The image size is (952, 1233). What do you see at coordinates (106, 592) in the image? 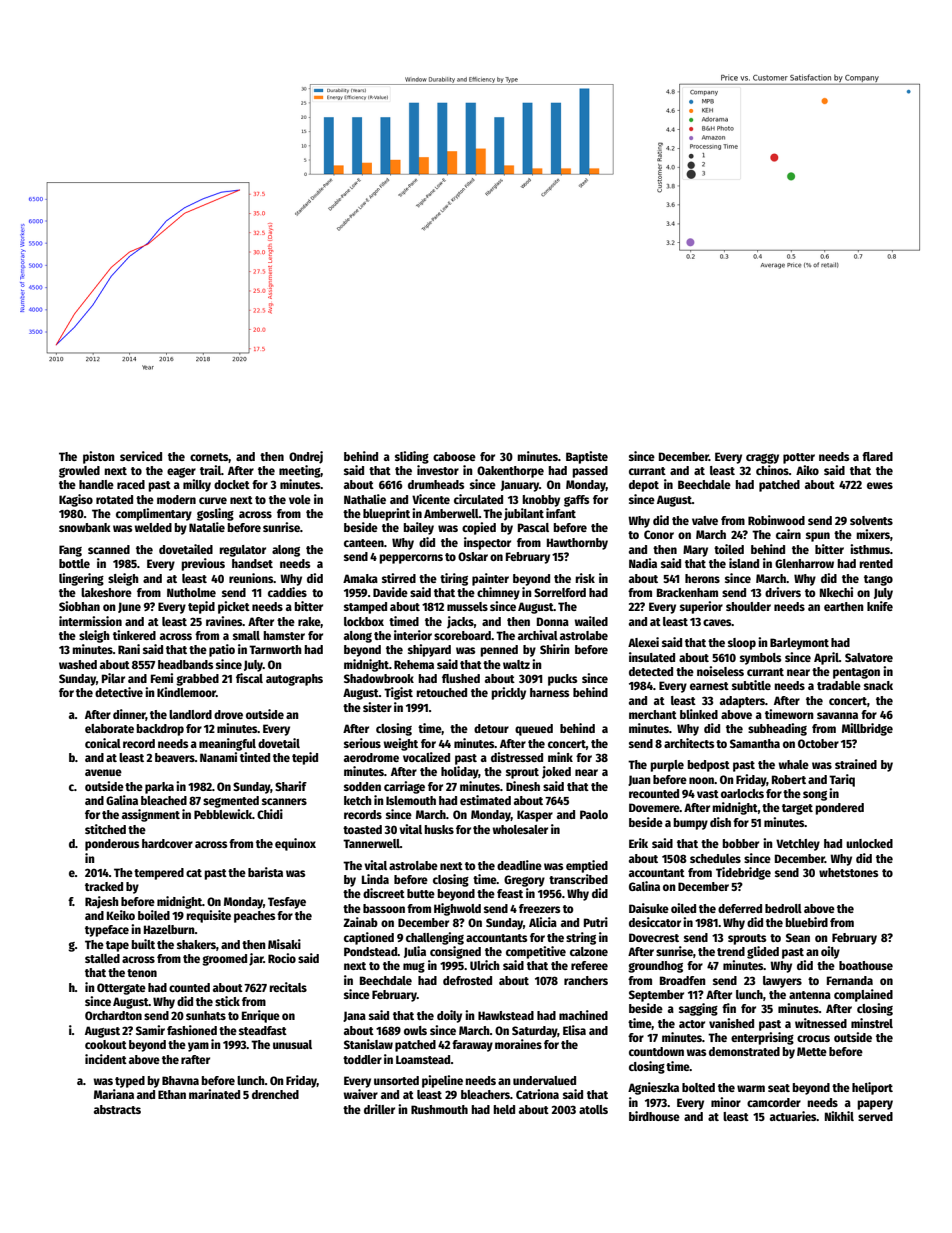
I see `lakeshore` at bounding box center [106, 592].
